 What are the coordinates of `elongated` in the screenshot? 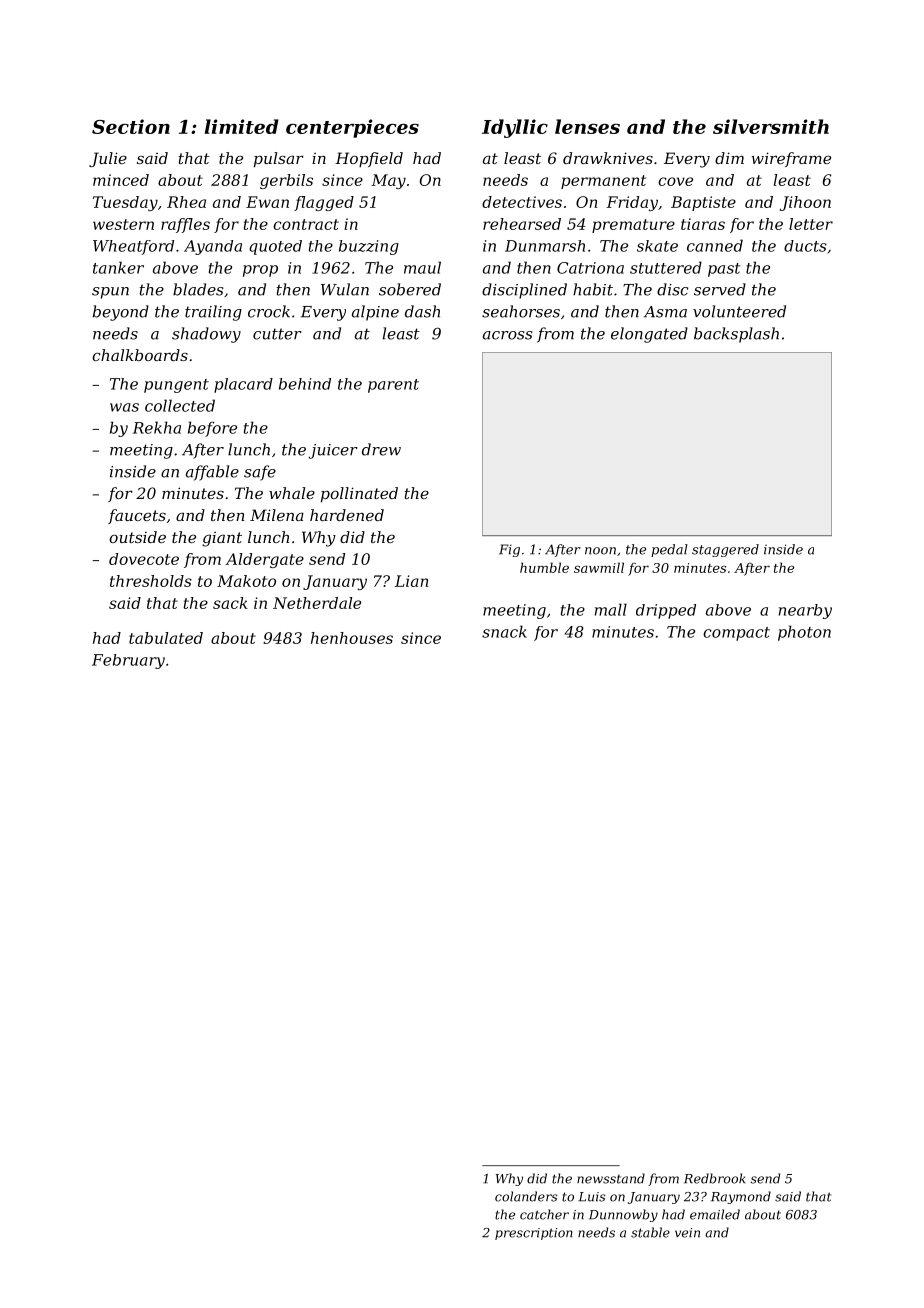 It's located at (649, 335).
